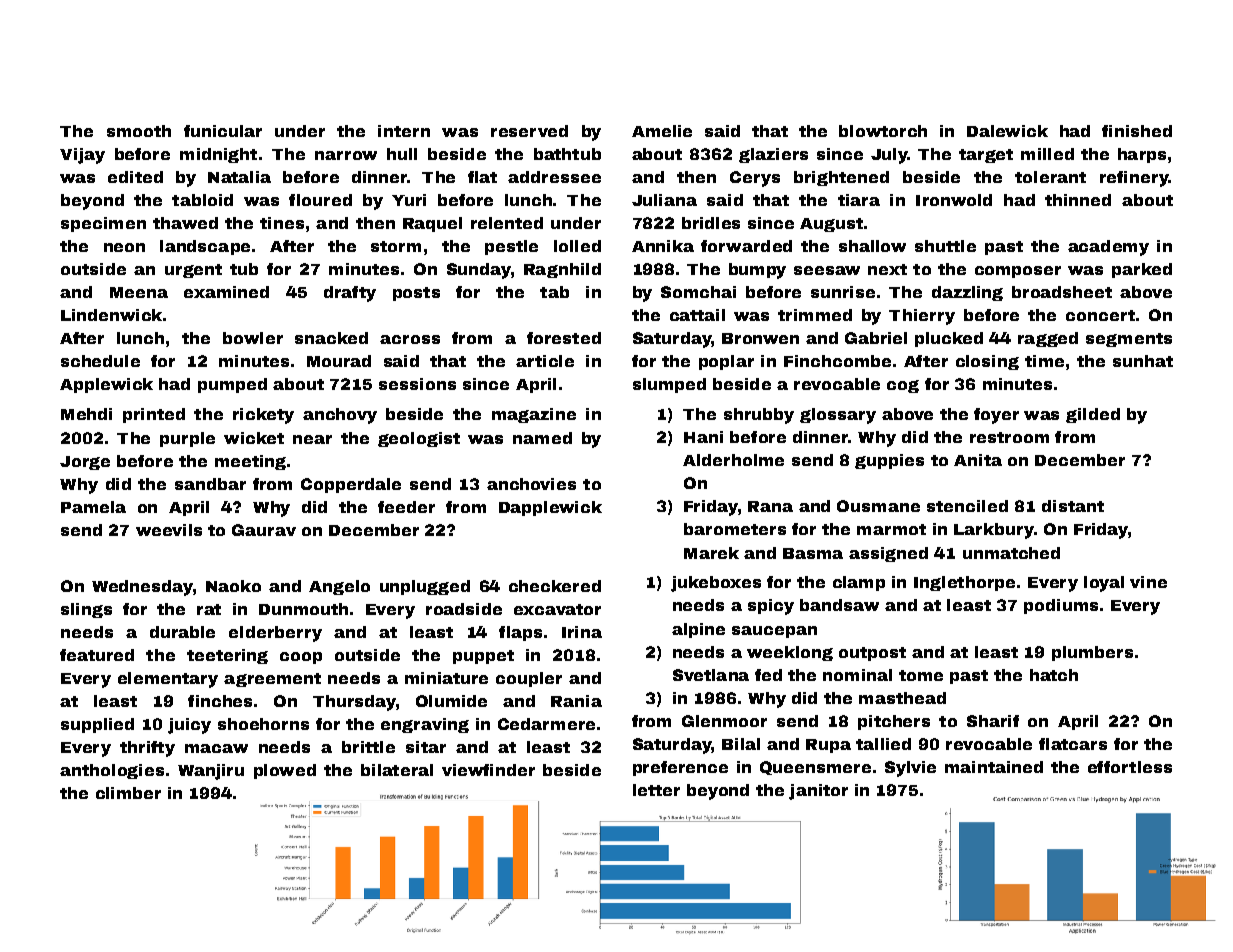 The width and height of the screenshot is (1233, 952). I want to click on sessions, so click(417, 384).
